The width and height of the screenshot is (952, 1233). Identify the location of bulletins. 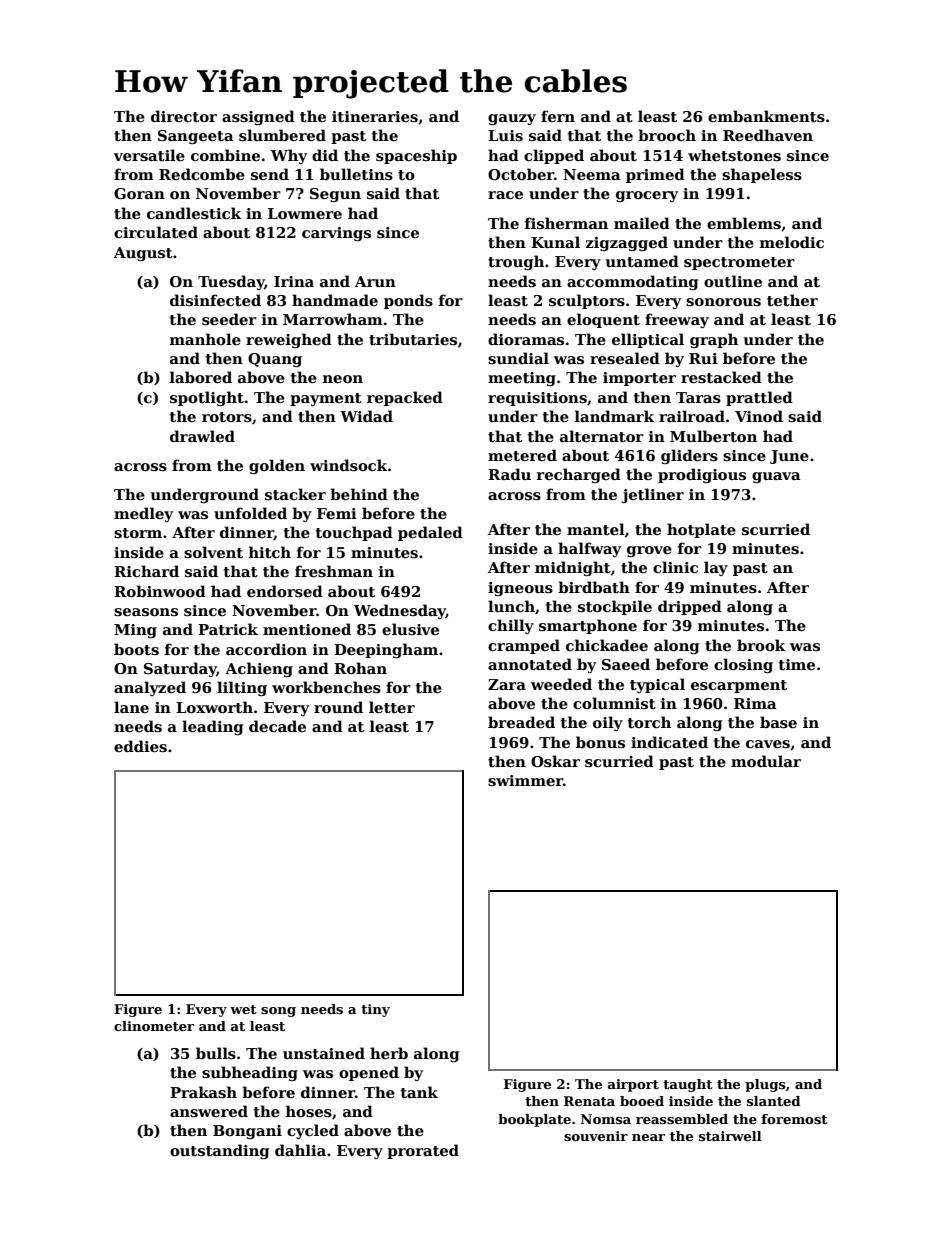
(356, 174).
